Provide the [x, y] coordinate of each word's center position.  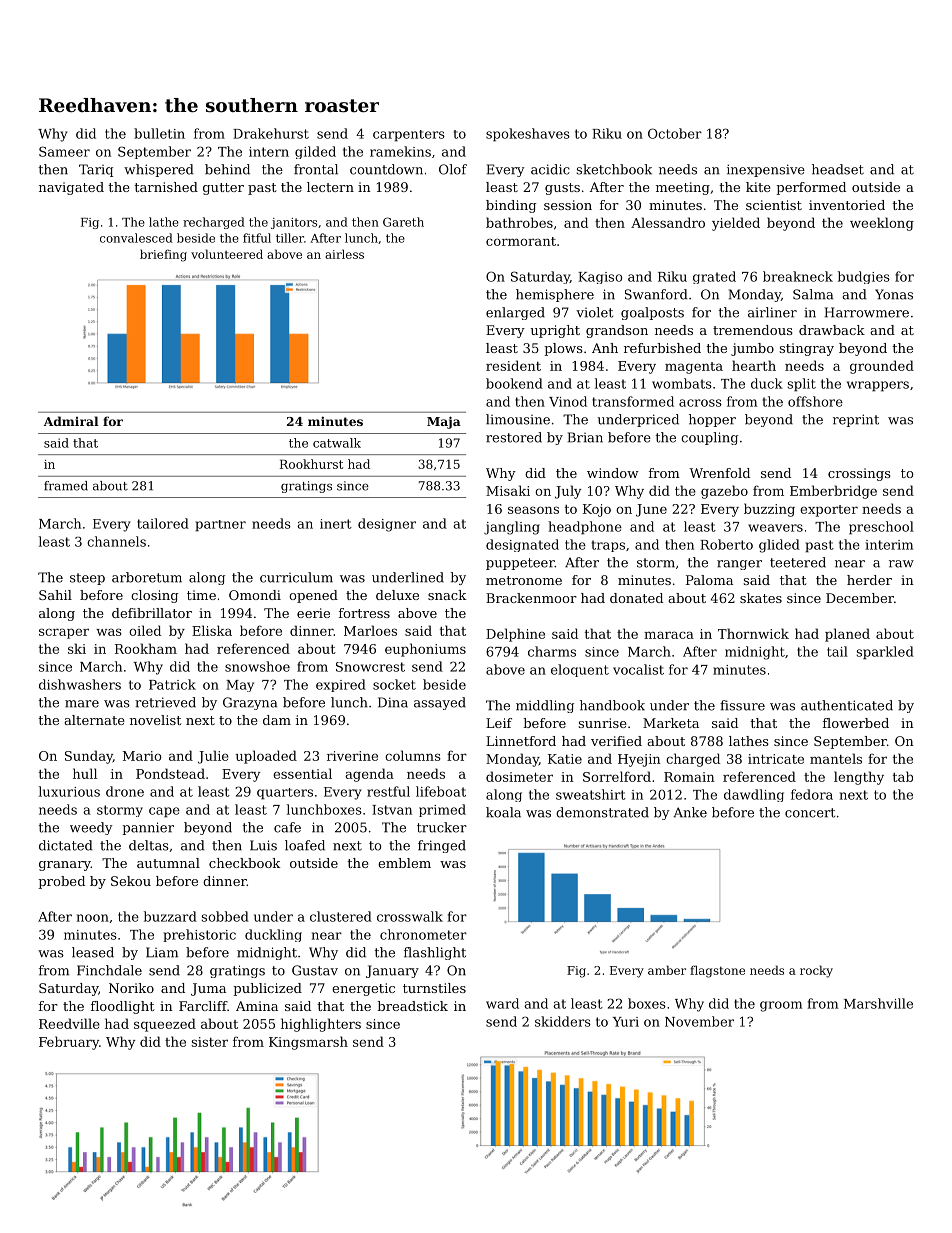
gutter [223, 189]
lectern [330, 187]
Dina [393, 702]
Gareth [403, 222]
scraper [64, 633]
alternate [94, 720]
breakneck [798, 276]
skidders [563, 1021]
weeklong [882, 224]
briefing [163, 255]
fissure [742, 705]
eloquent [580, 670]
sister [209, 1042]
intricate [776, 759]
